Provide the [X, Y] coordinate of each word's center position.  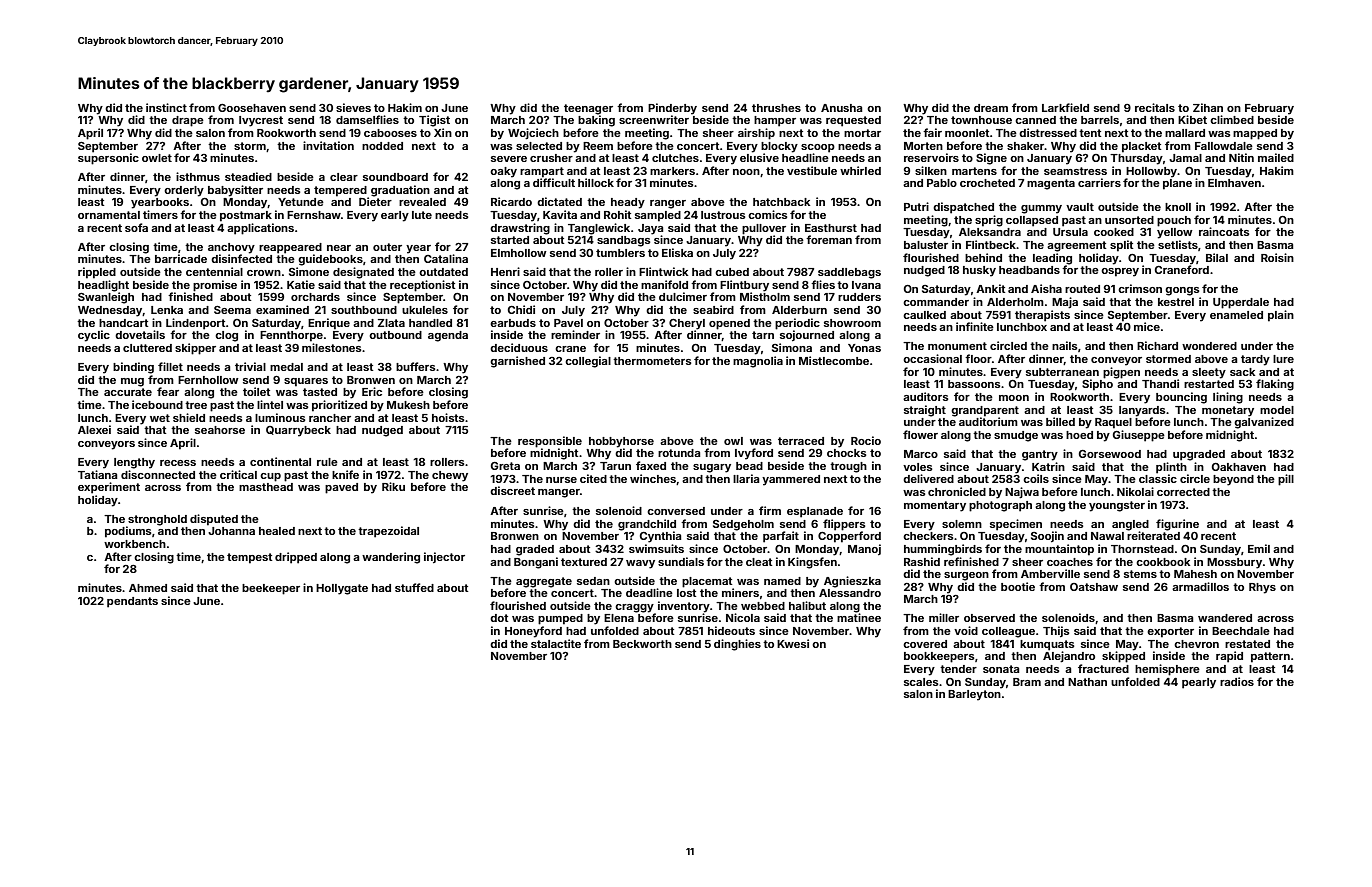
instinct [166, 107]
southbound [364, 310]
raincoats [1224, 231]
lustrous [723, 215]
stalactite [556, 643]
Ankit [990, 288]
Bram [1027, 682]
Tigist [434, 121]
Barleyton [974, 695]
